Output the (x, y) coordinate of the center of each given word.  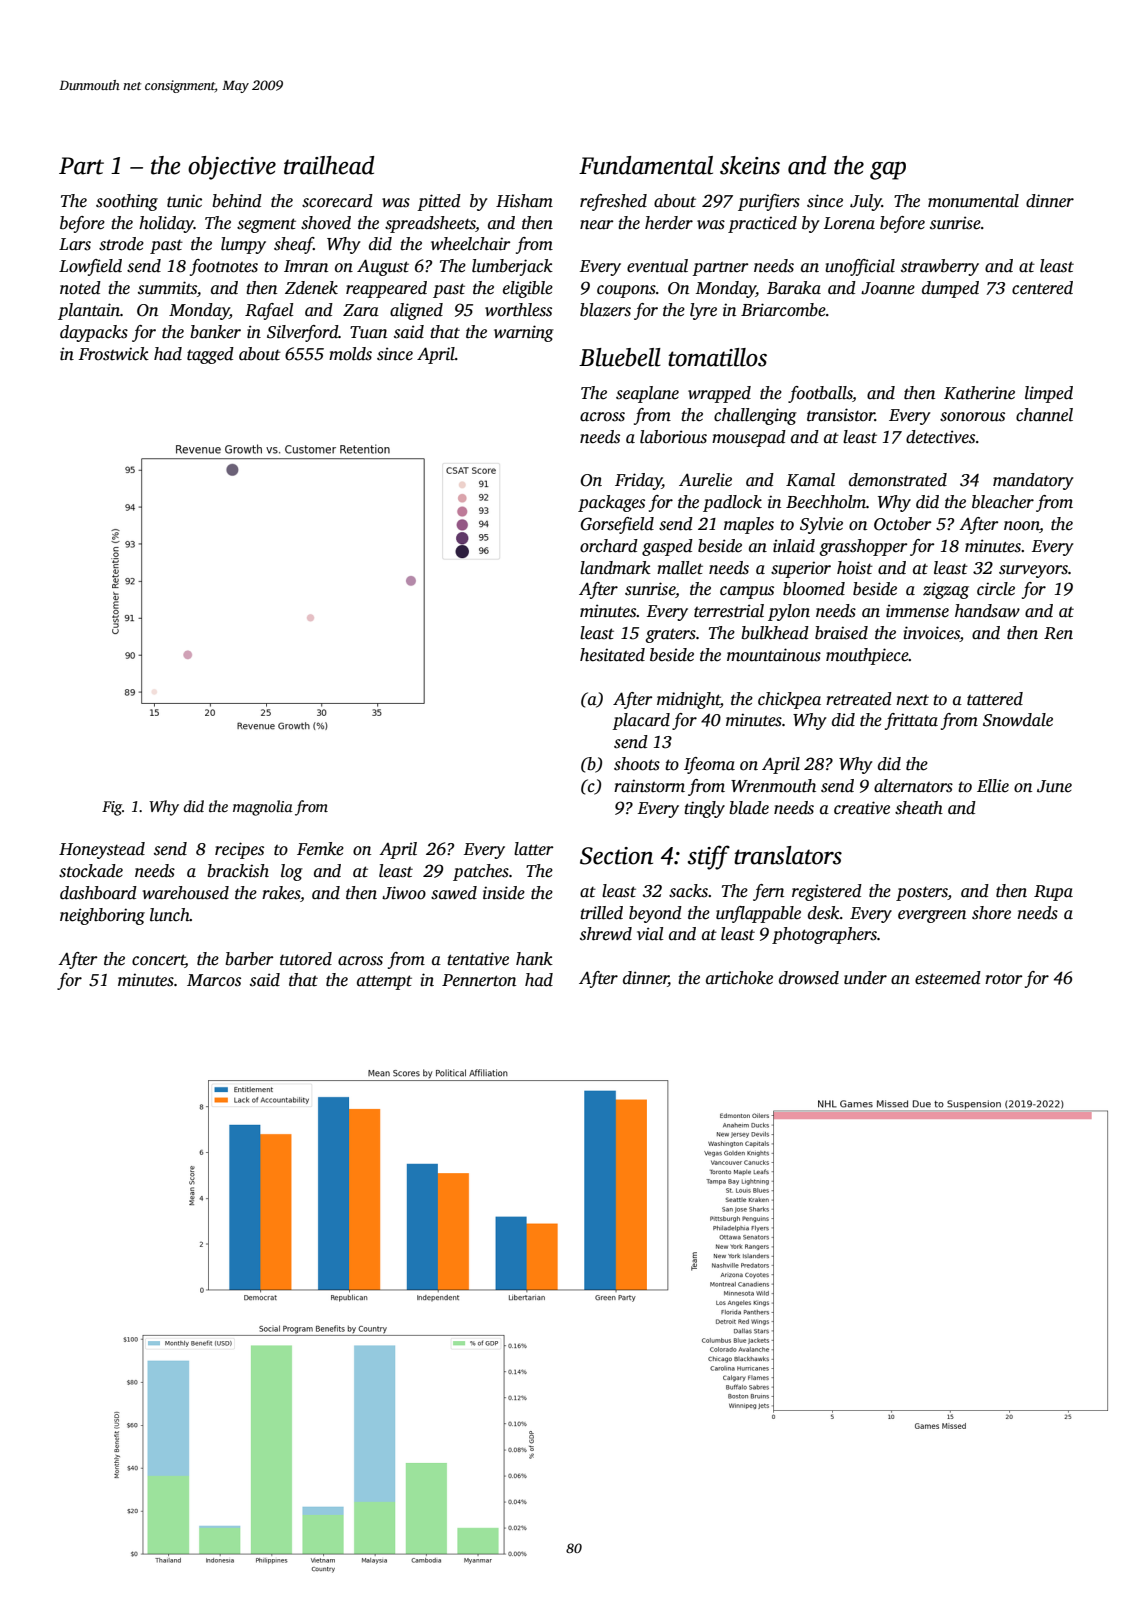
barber (249, 959)
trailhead (329, 165)
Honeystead (102, 850)
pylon (789, 612)
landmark (615, 568)
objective (232, 168)
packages (611, 503)
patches (481, 872)
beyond (655, 914)
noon (1022, 527)
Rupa (1053, 893)
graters (670, 636)
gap (888, 171)
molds (350, 354)
